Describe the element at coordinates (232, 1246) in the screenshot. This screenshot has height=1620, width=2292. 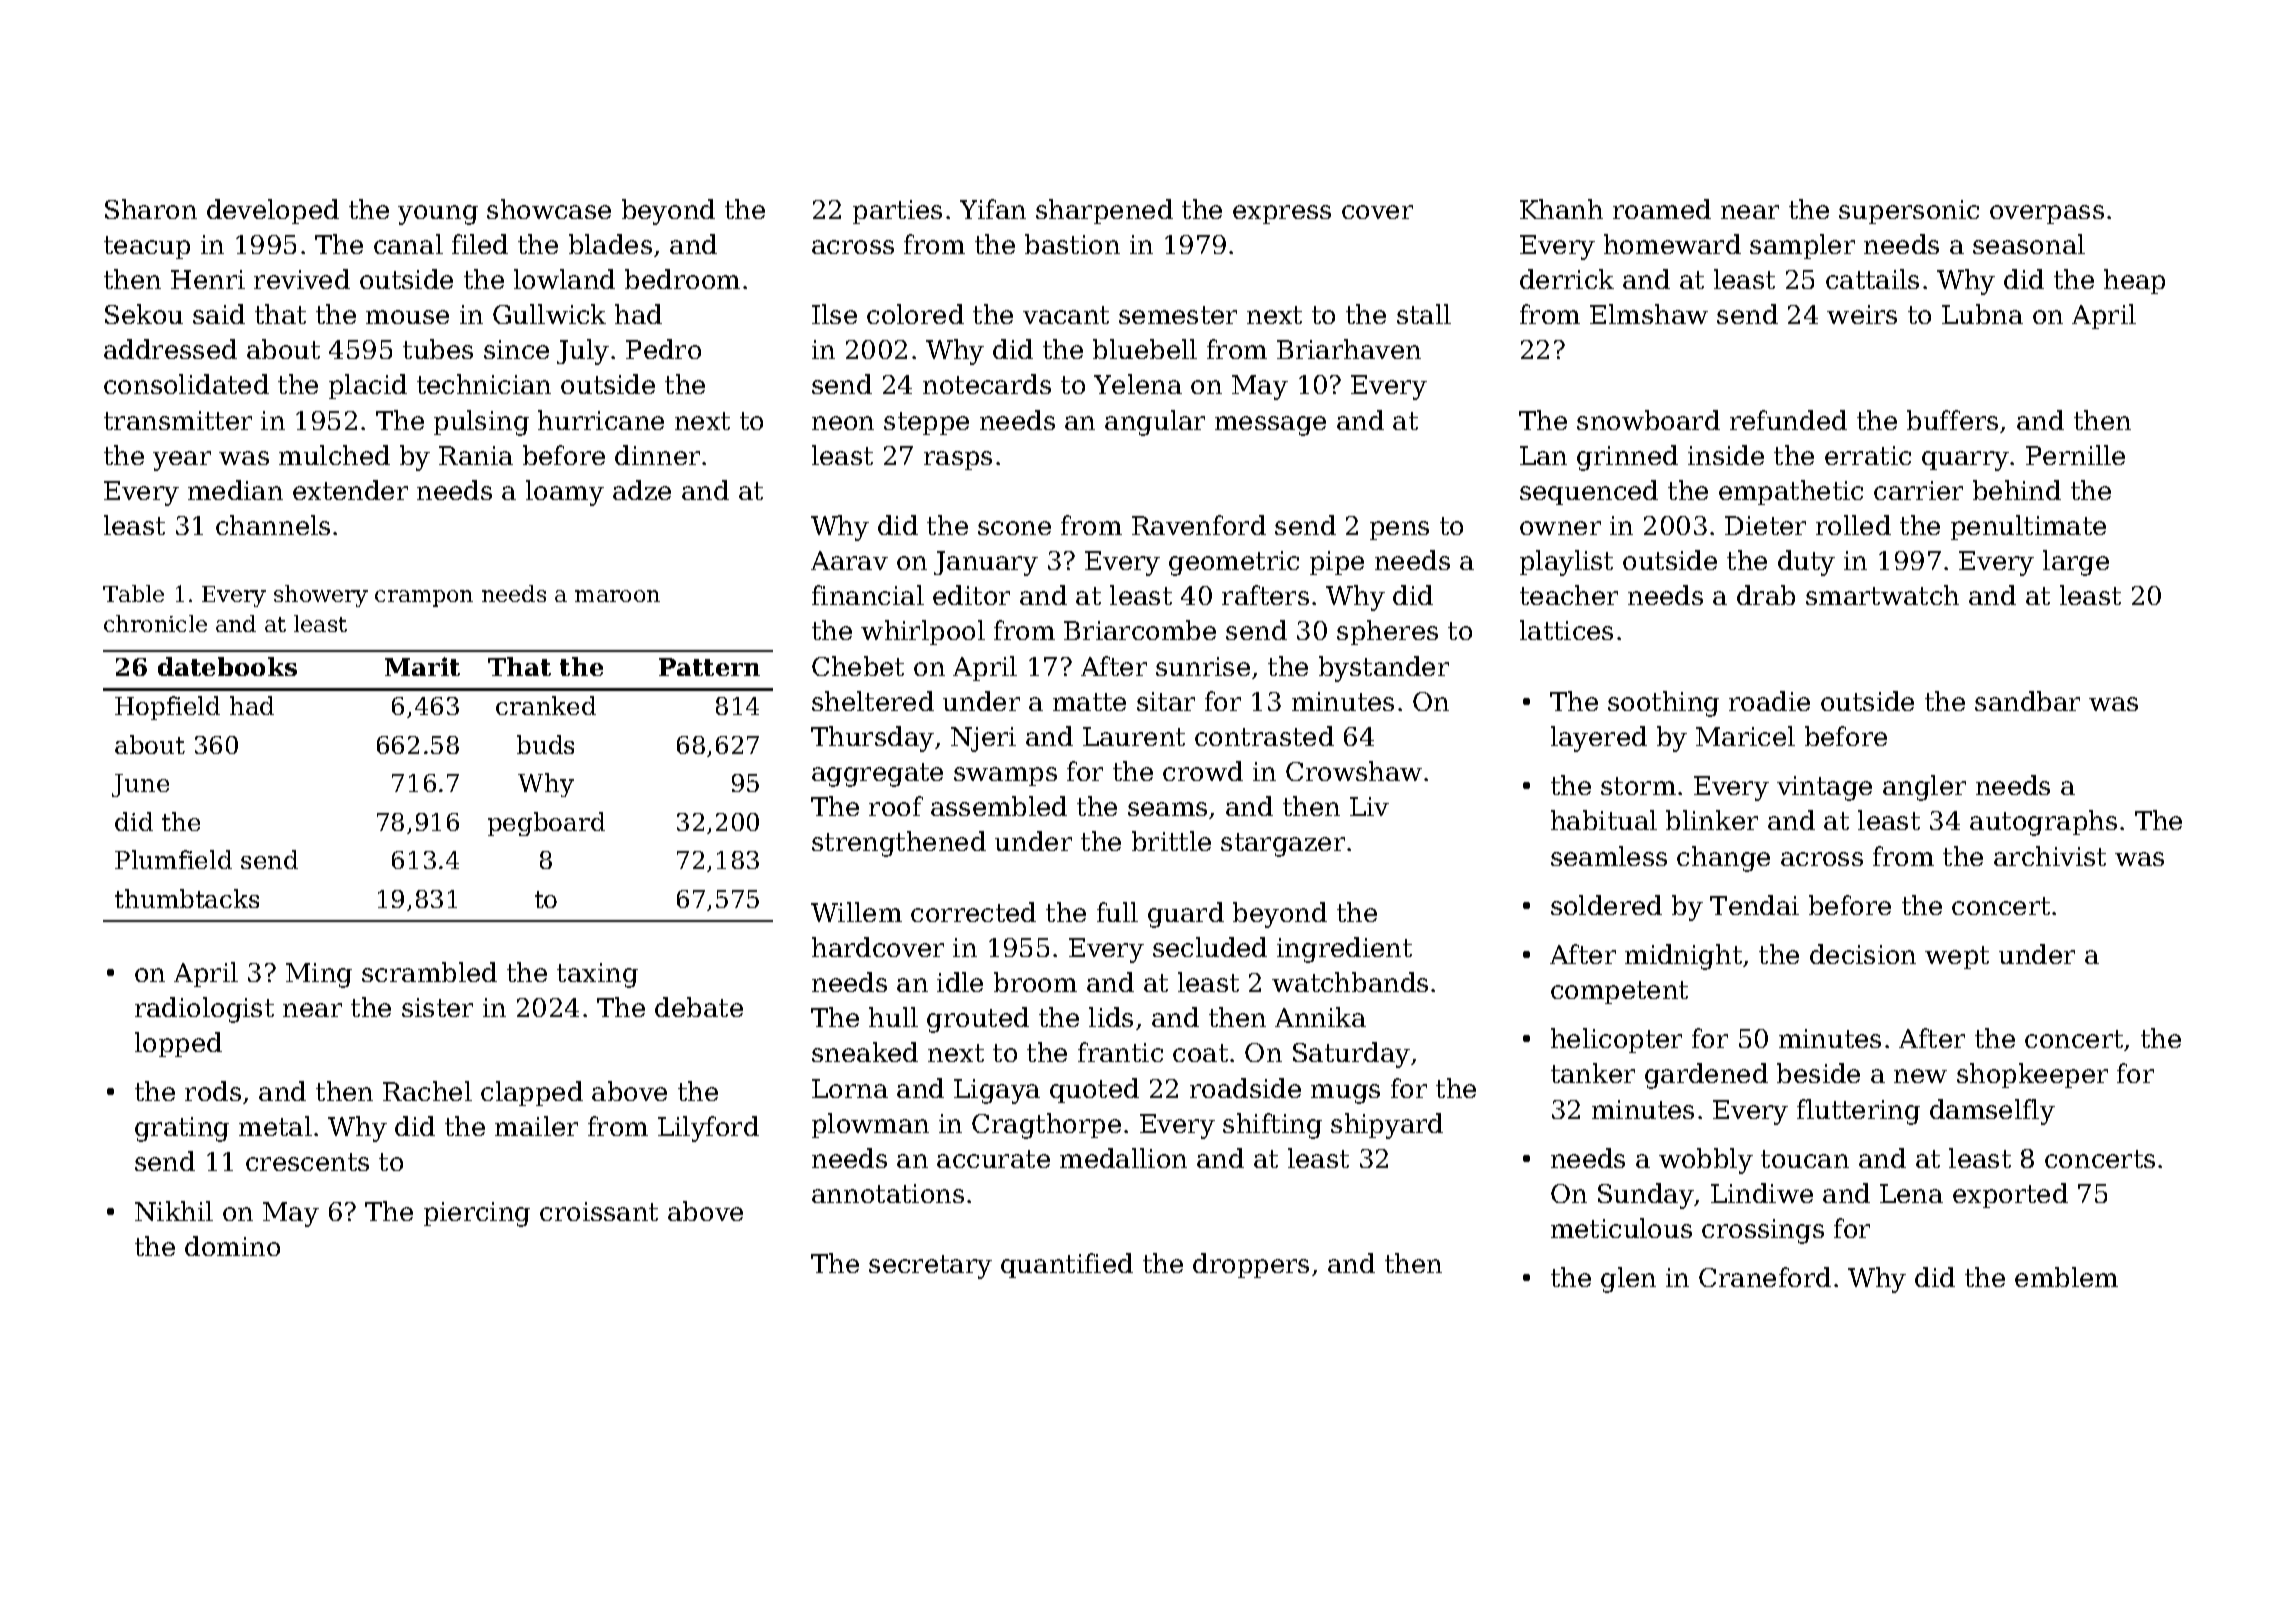
I see `domino` at that location.
